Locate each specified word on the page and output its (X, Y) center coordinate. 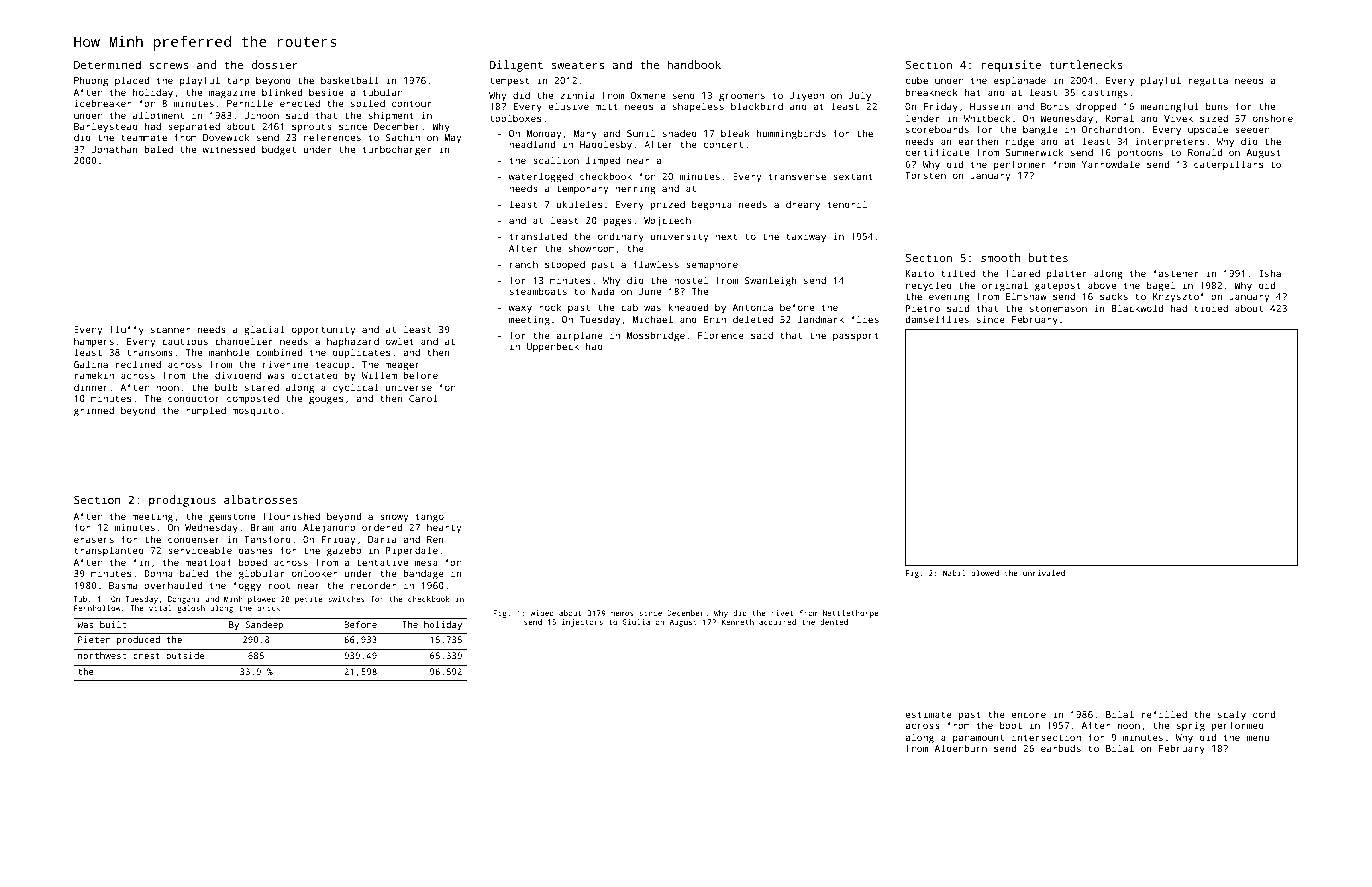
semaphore (712, 265)
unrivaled (1044, 573)
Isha (1270, 273)
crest (146, 656)
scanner (170, 330)
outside (185, 655)
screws (169, 66)
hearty (444, 529)
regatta (1208, 82)
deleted (753, 319)
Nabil (954, 573)
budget (279, 150)
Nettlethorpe (851, 614)
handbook (694, 64)
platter (1067, 274)
